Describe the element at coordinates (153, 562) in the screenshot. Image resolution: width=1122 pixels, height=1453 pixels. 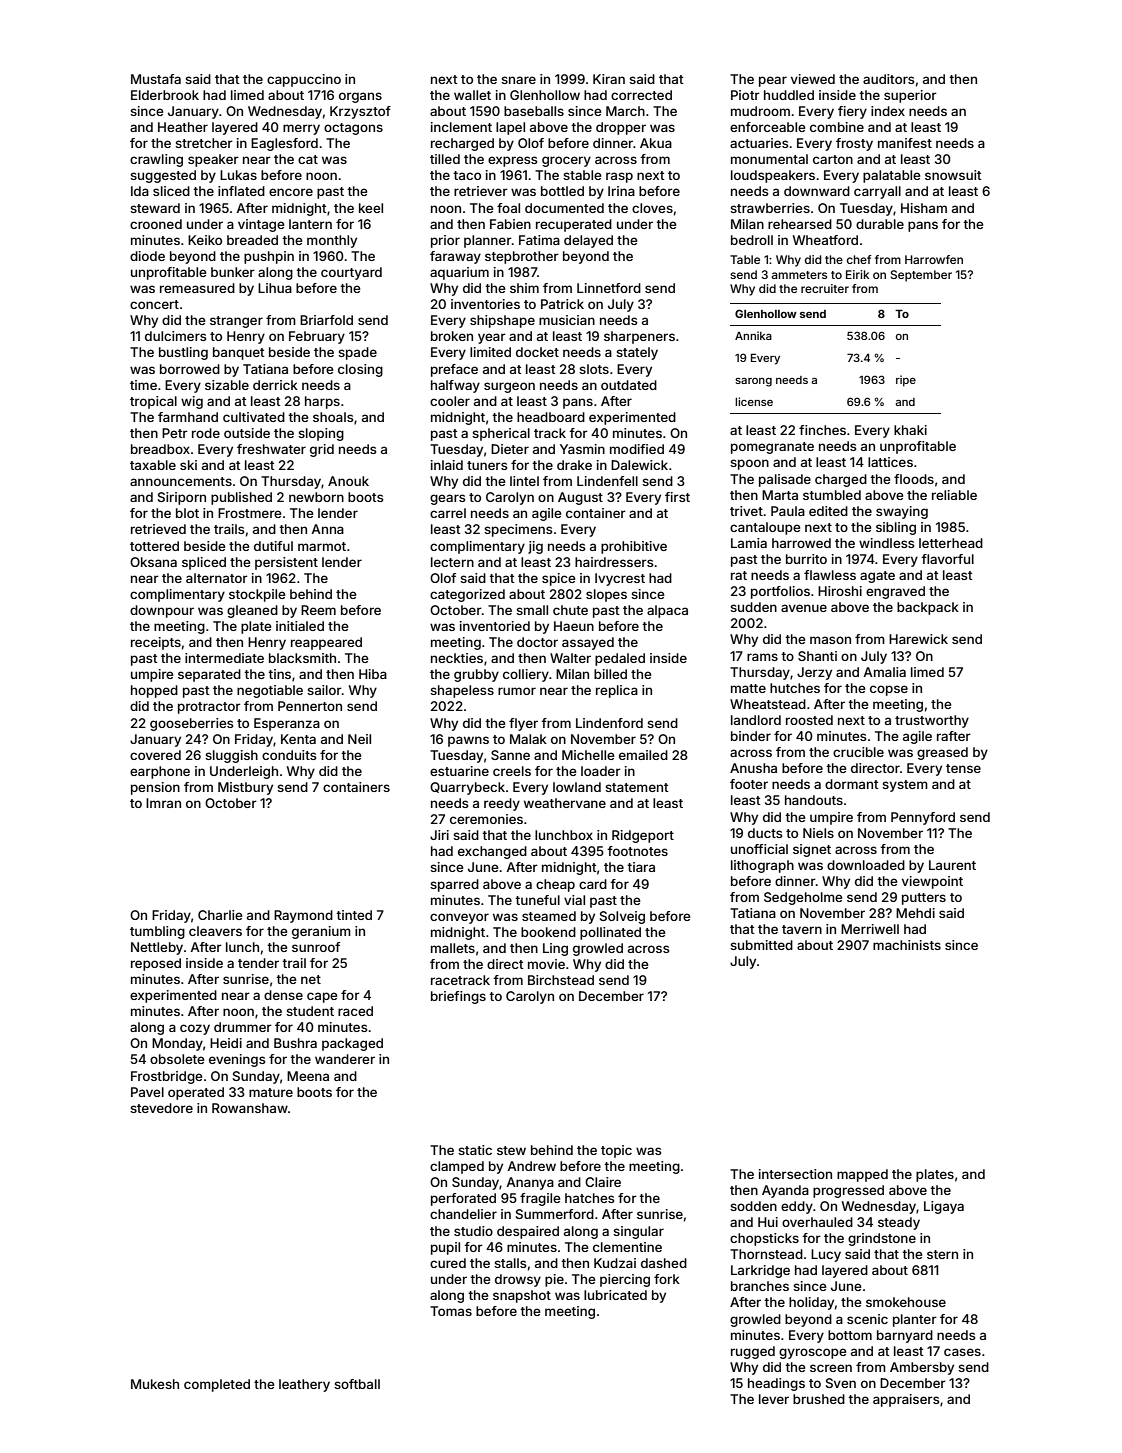
I see `Oksana` at that location.
